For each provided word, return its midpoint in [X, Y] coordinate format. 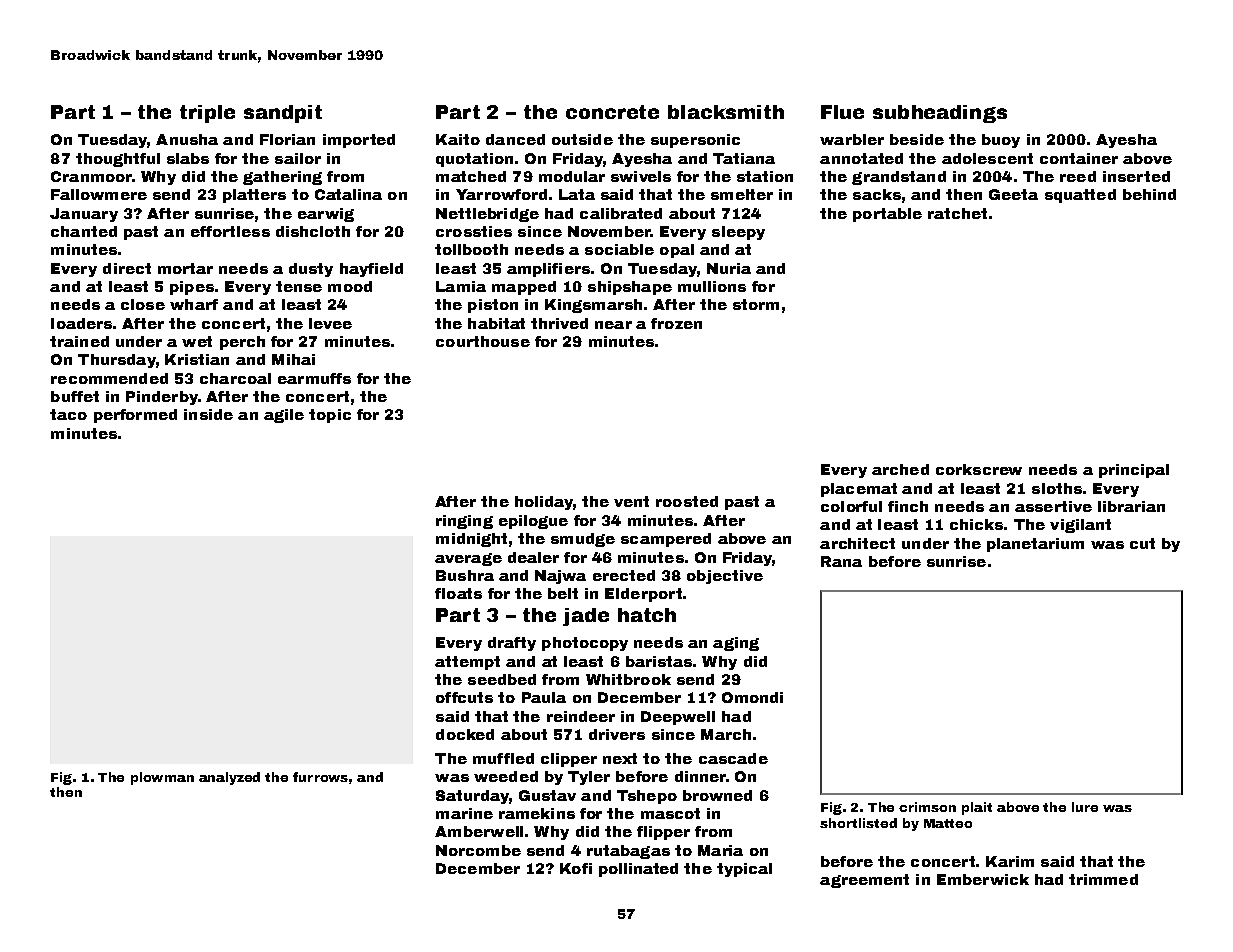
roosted [687, 501]
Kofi [576, 868]
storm [756, 304]
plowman [162, 778]
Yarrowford [501, 194]
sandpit [283, 114]
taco [68, 414]
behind [1149, 194]
